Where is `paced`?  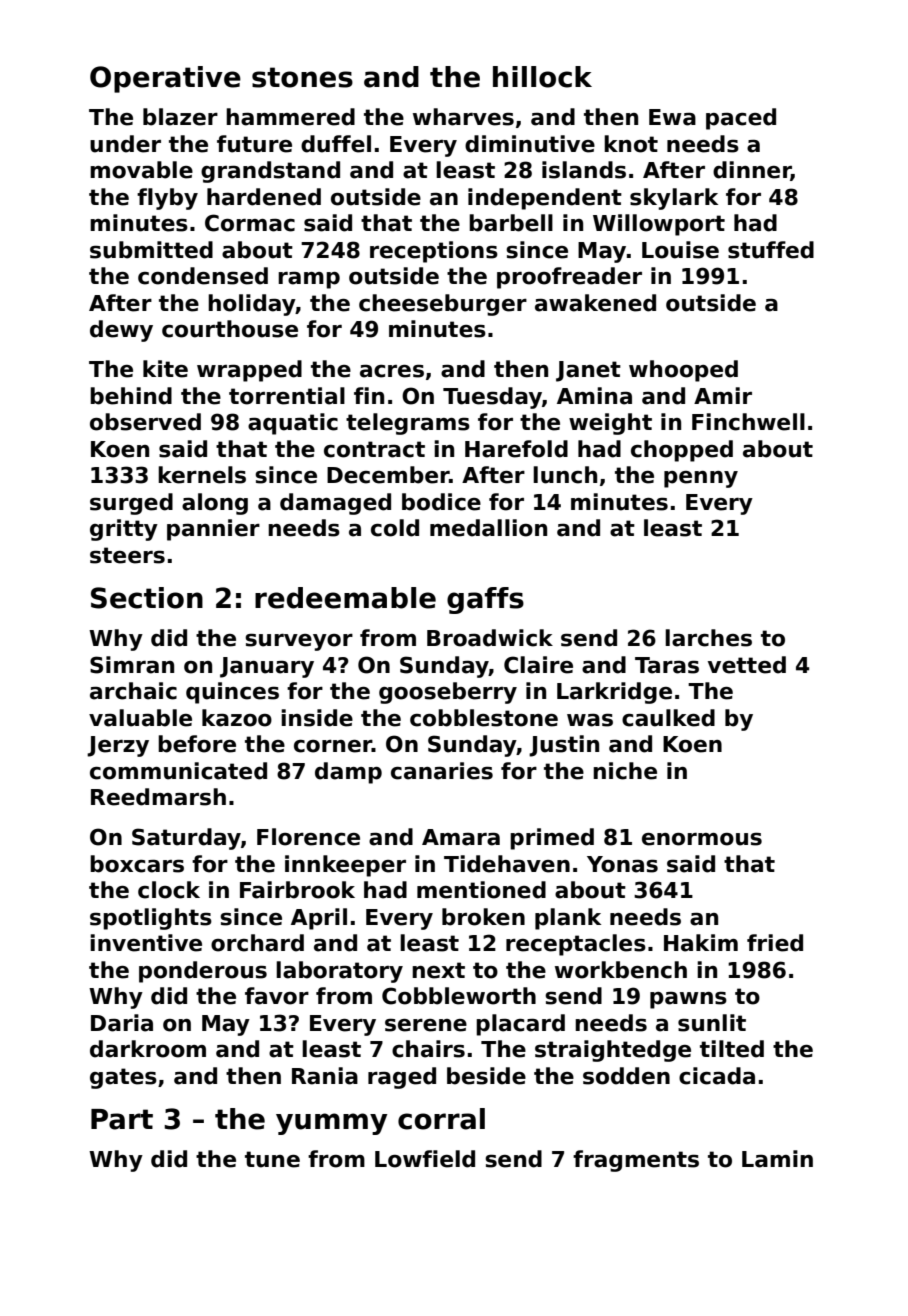 paced is located at coordinates (741, 119).
